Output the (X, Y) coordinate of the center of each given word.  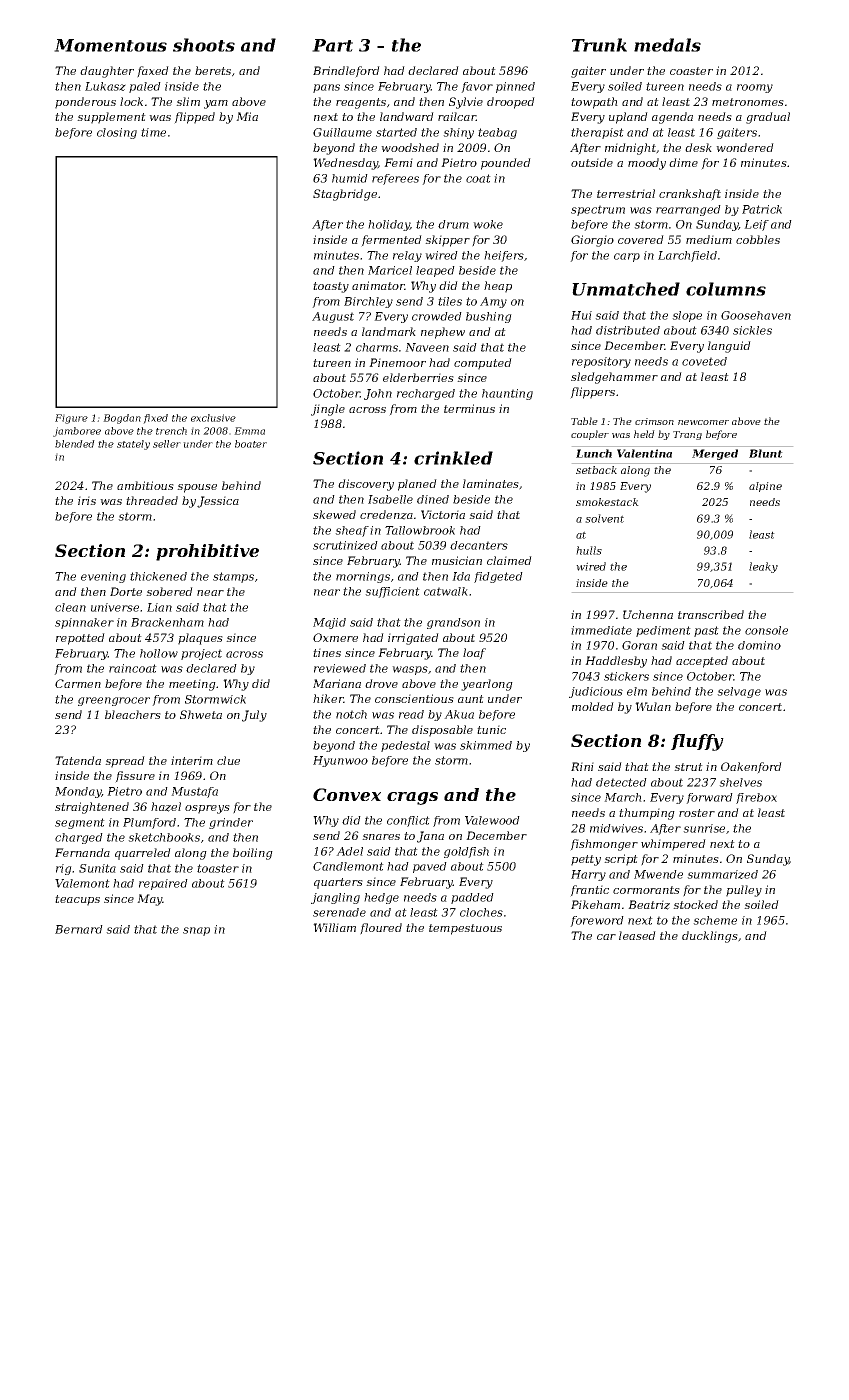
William (334, 927)
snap (196, 931)
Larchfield (687, 256)
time (153, 132)
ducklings (710, 937)
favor (477, 87)
